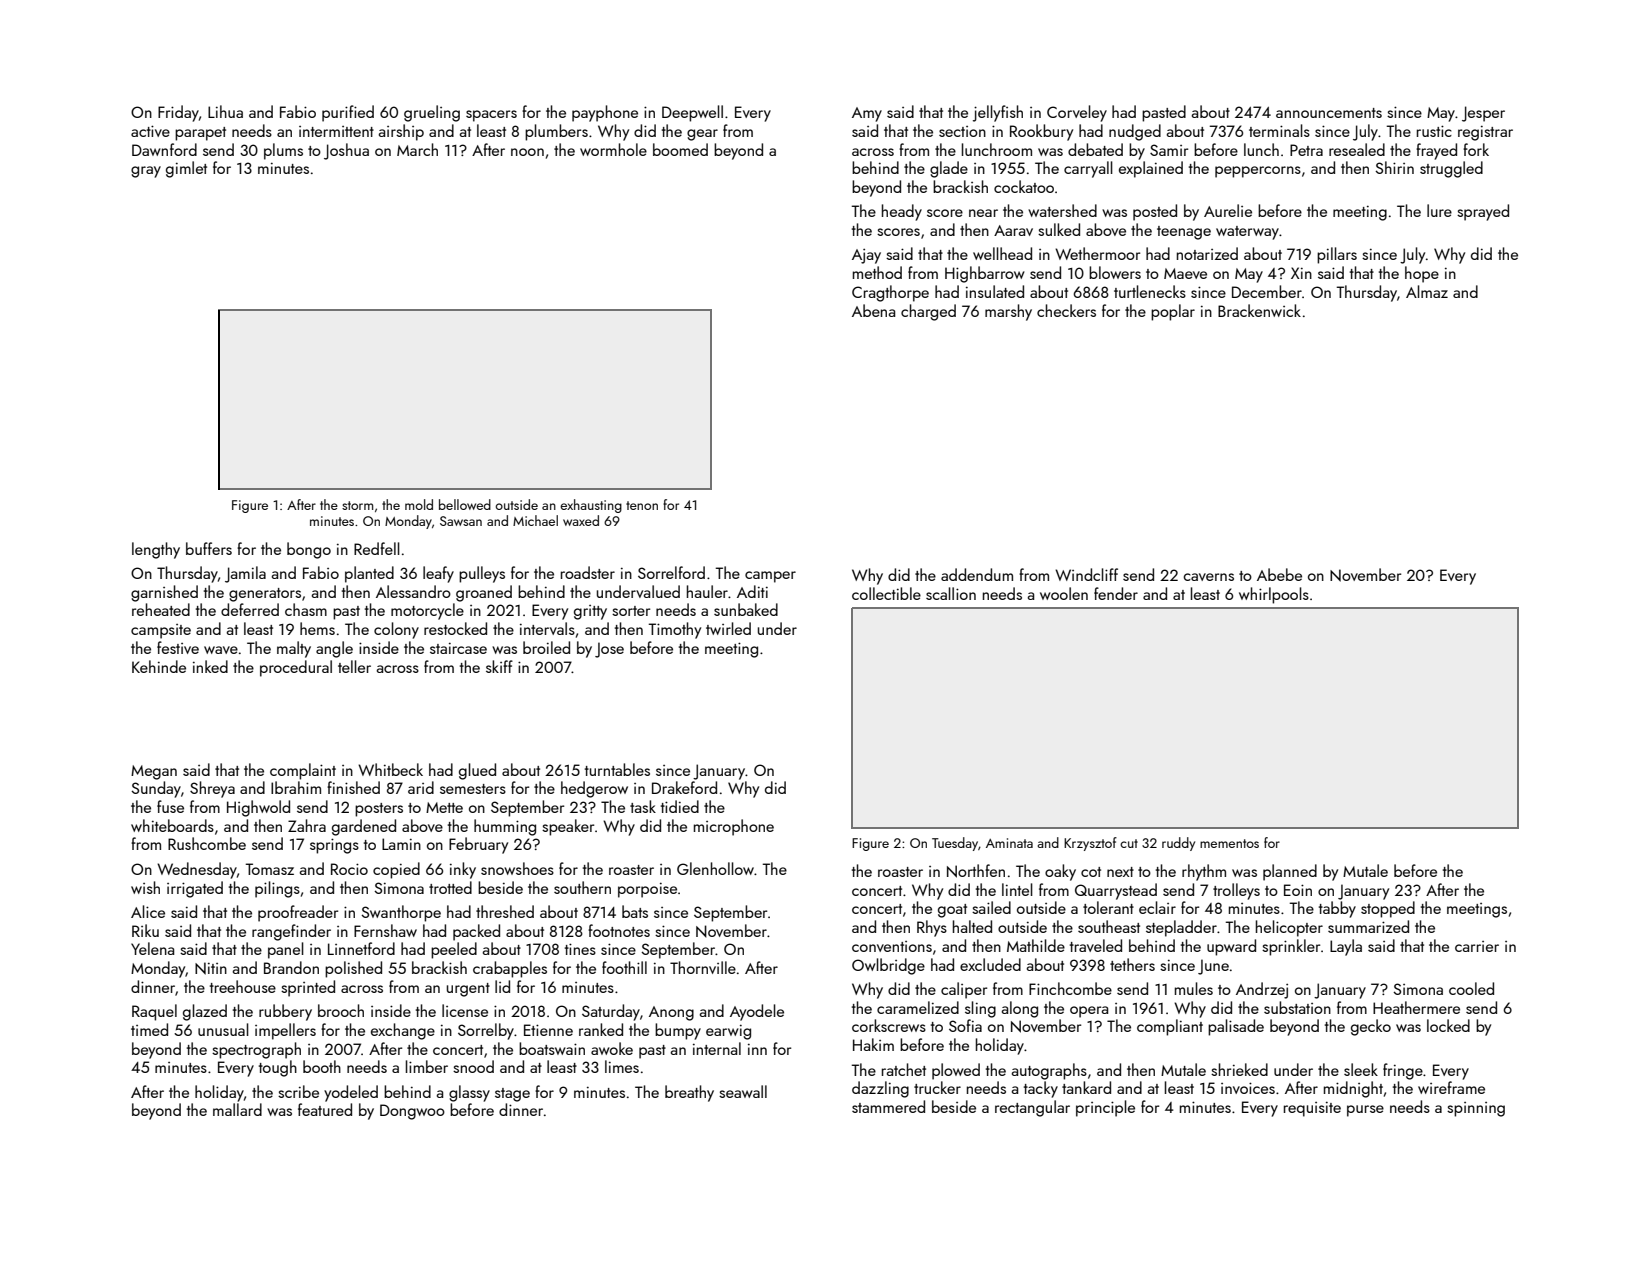  I want to click on mallard, so click(237, 1109).
